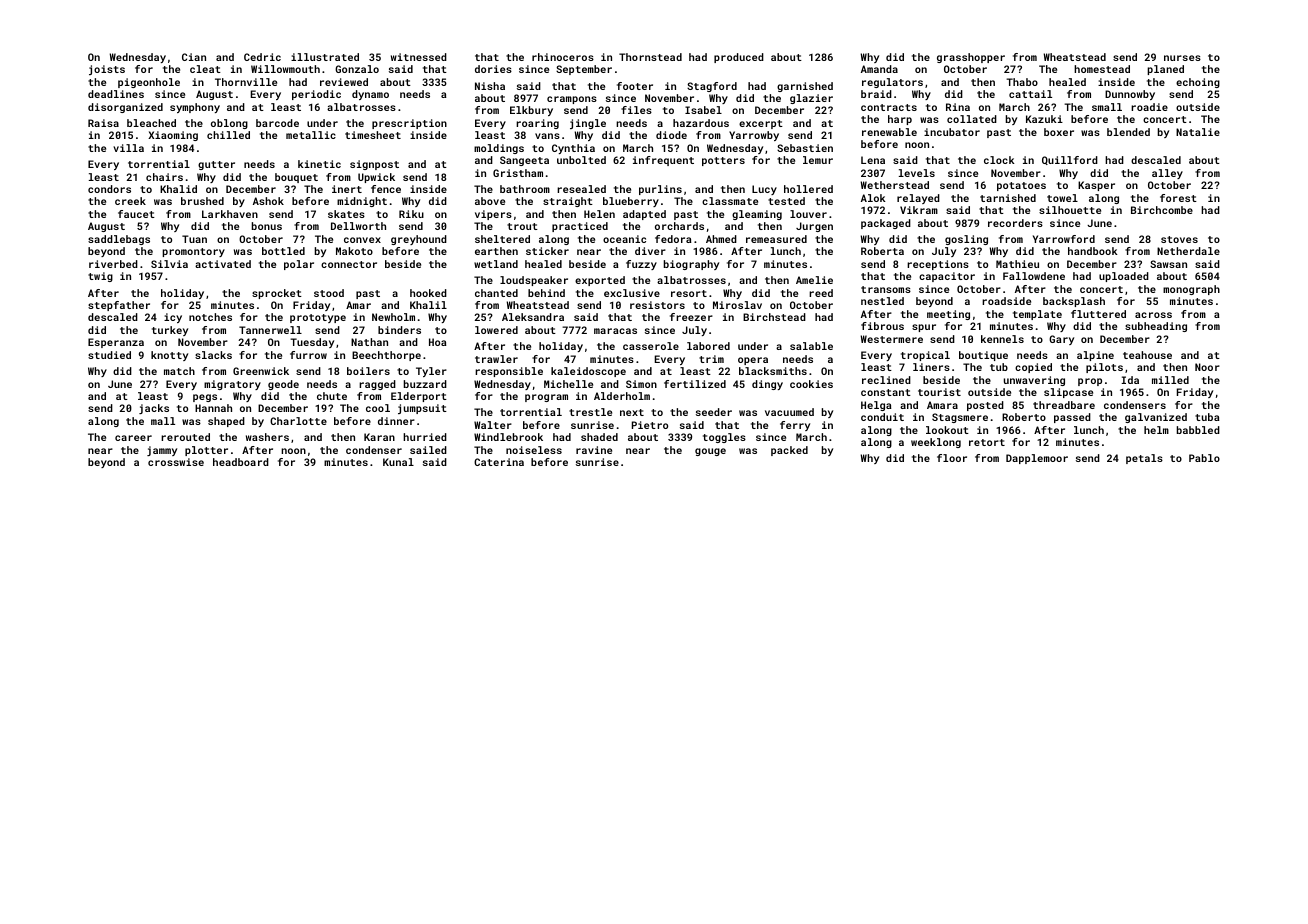 This screenshot has height=924, width=1308. I want to click on promontory, so click(193, 252).
